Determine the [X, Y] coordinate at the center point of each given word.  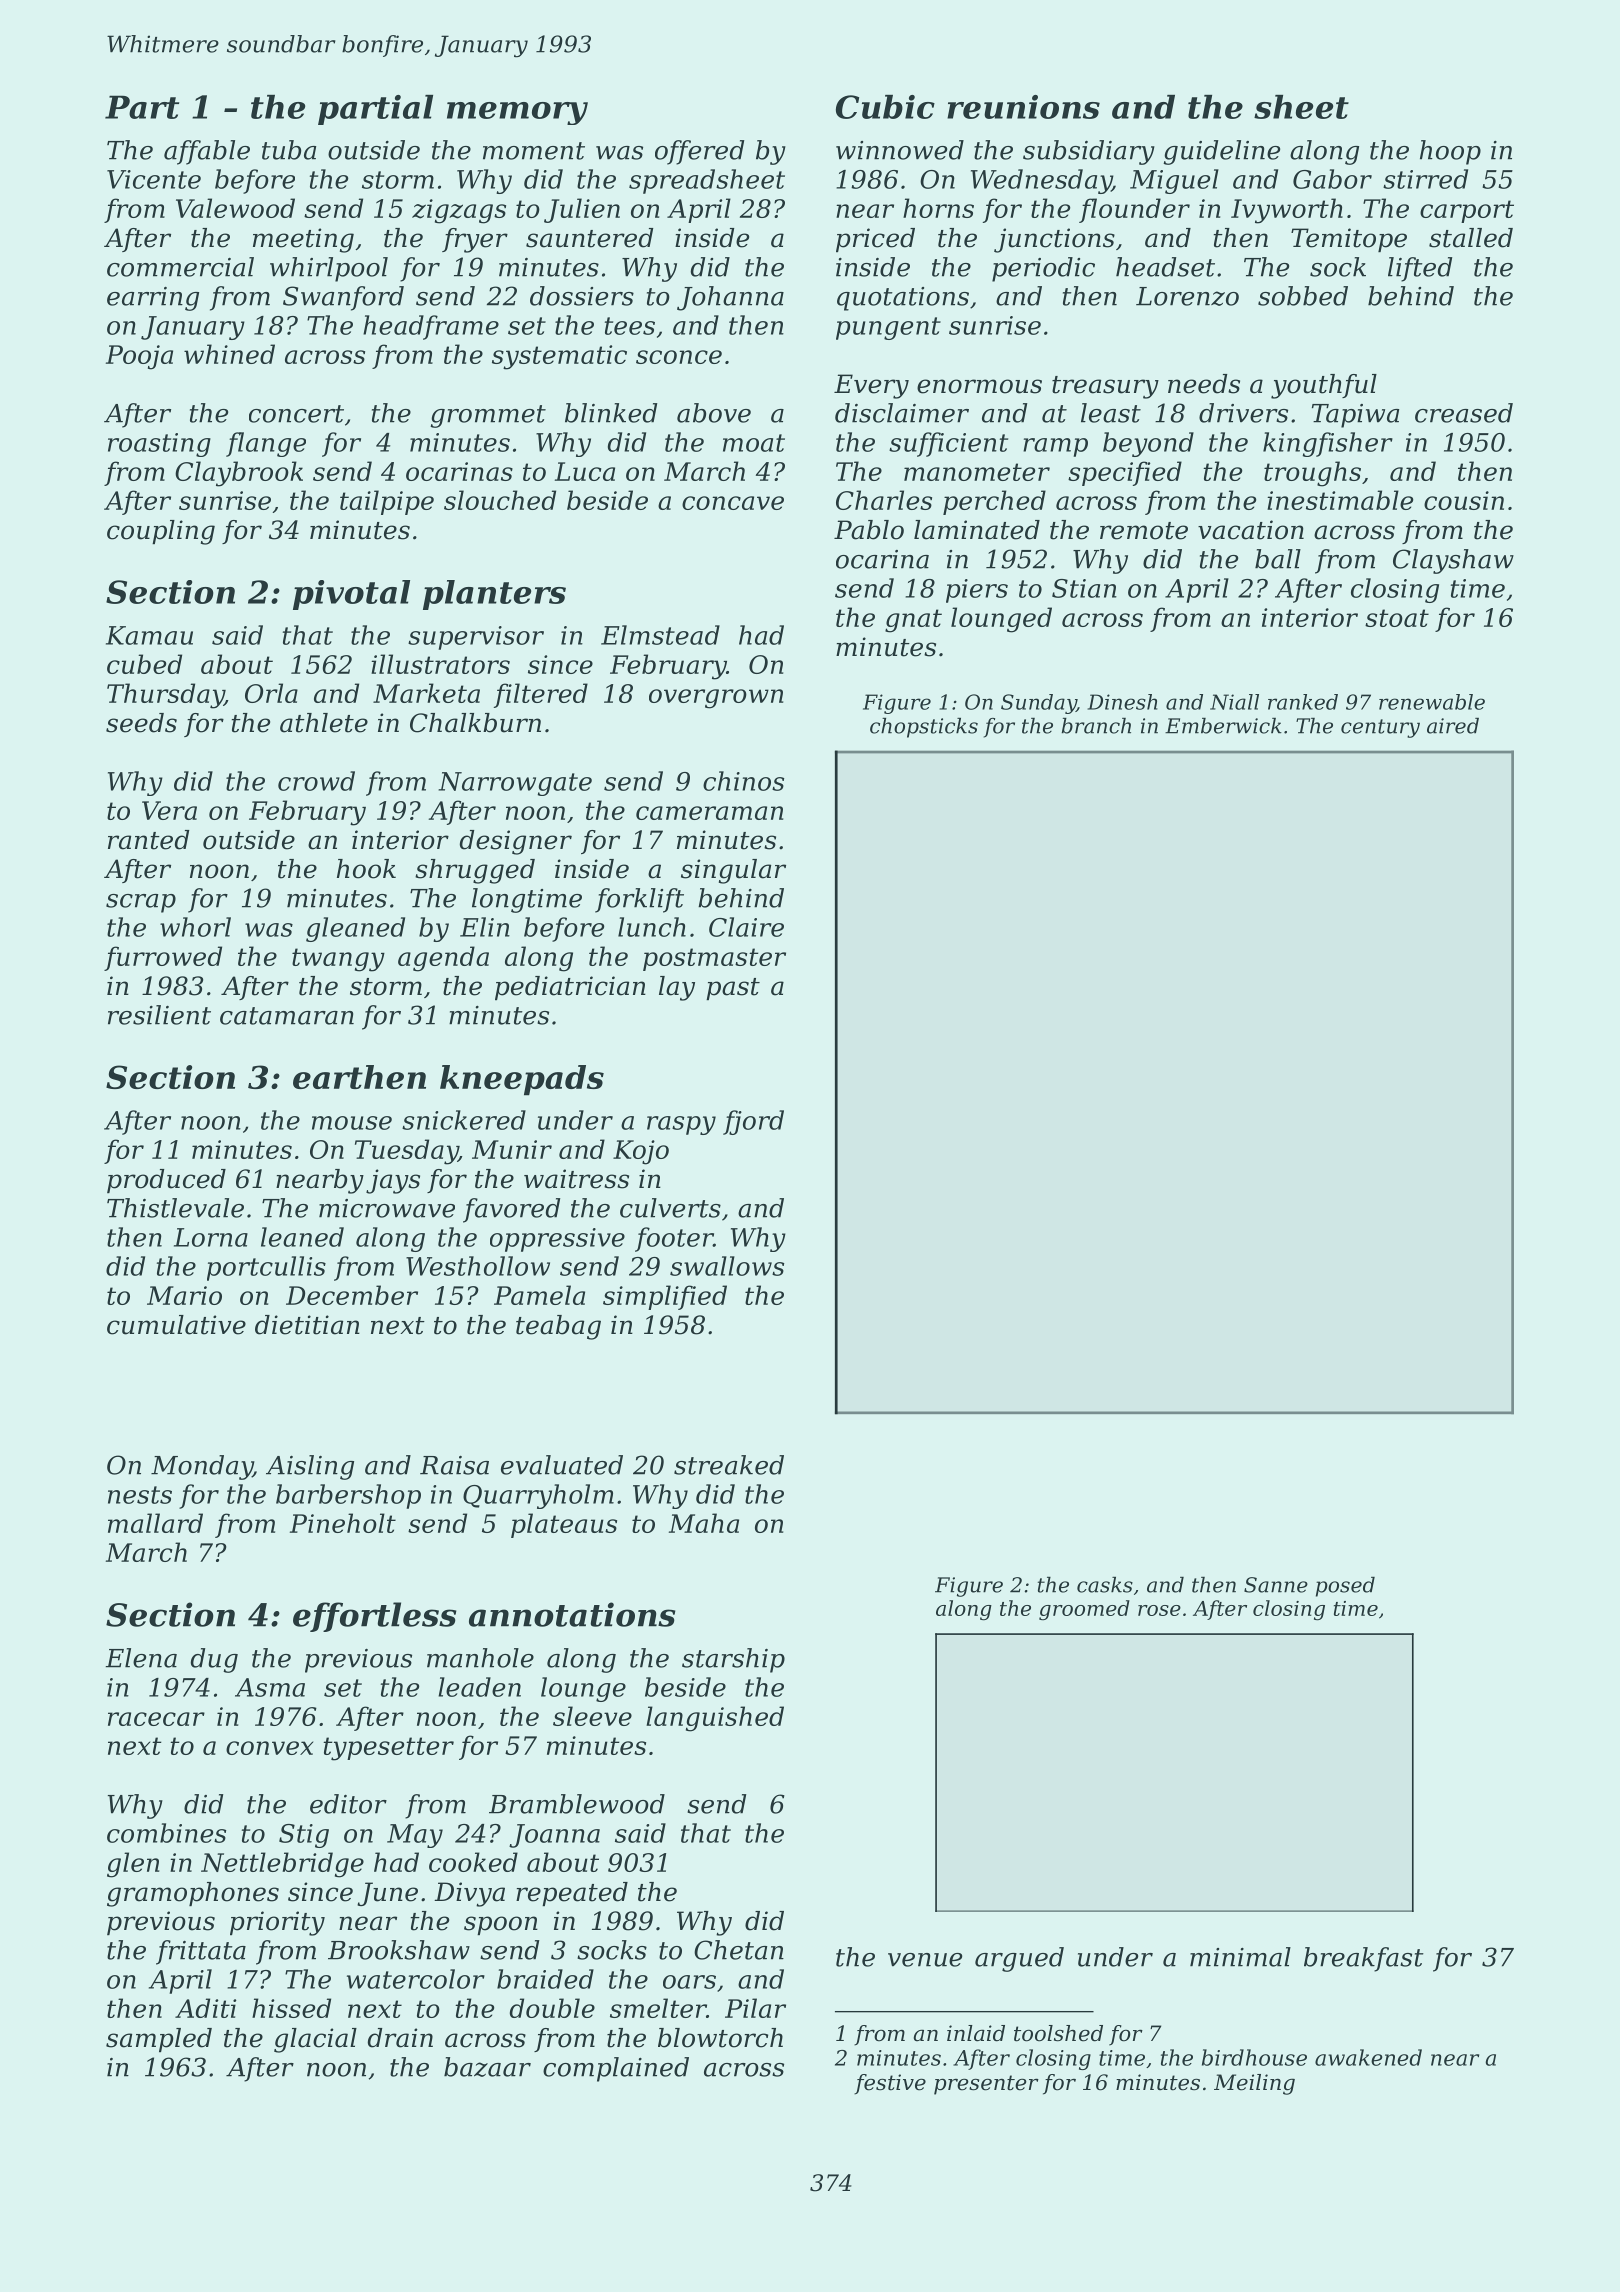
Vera [169, 810]
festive [890, 2084]
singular [733, 871]
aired [1453, 726]
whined [229, 354]
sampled [159, 2040]
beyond [1148, 444]
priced [875, 240]
